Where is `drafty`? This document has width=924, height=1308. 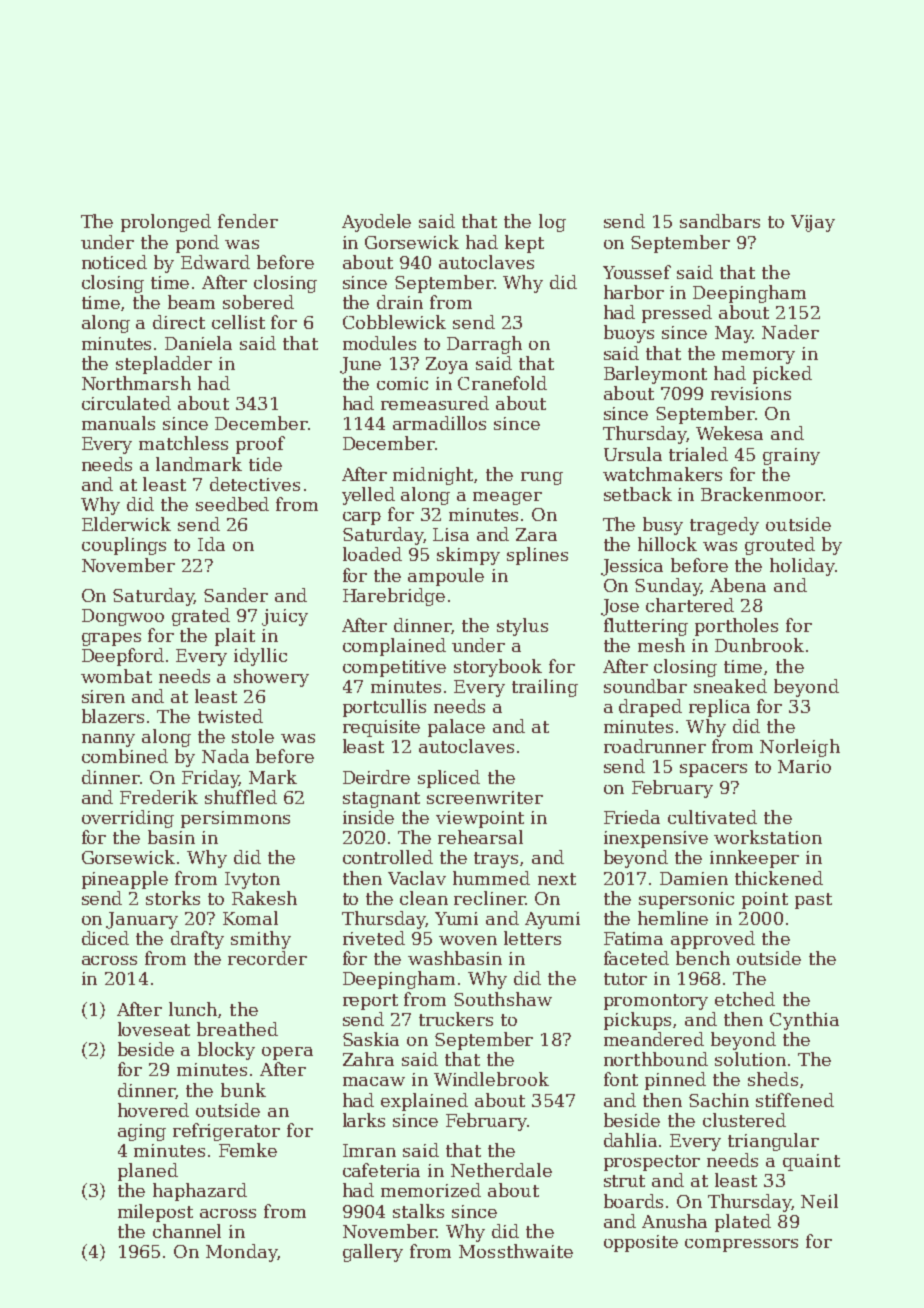 drafty is located at coordinates (197, 940).
